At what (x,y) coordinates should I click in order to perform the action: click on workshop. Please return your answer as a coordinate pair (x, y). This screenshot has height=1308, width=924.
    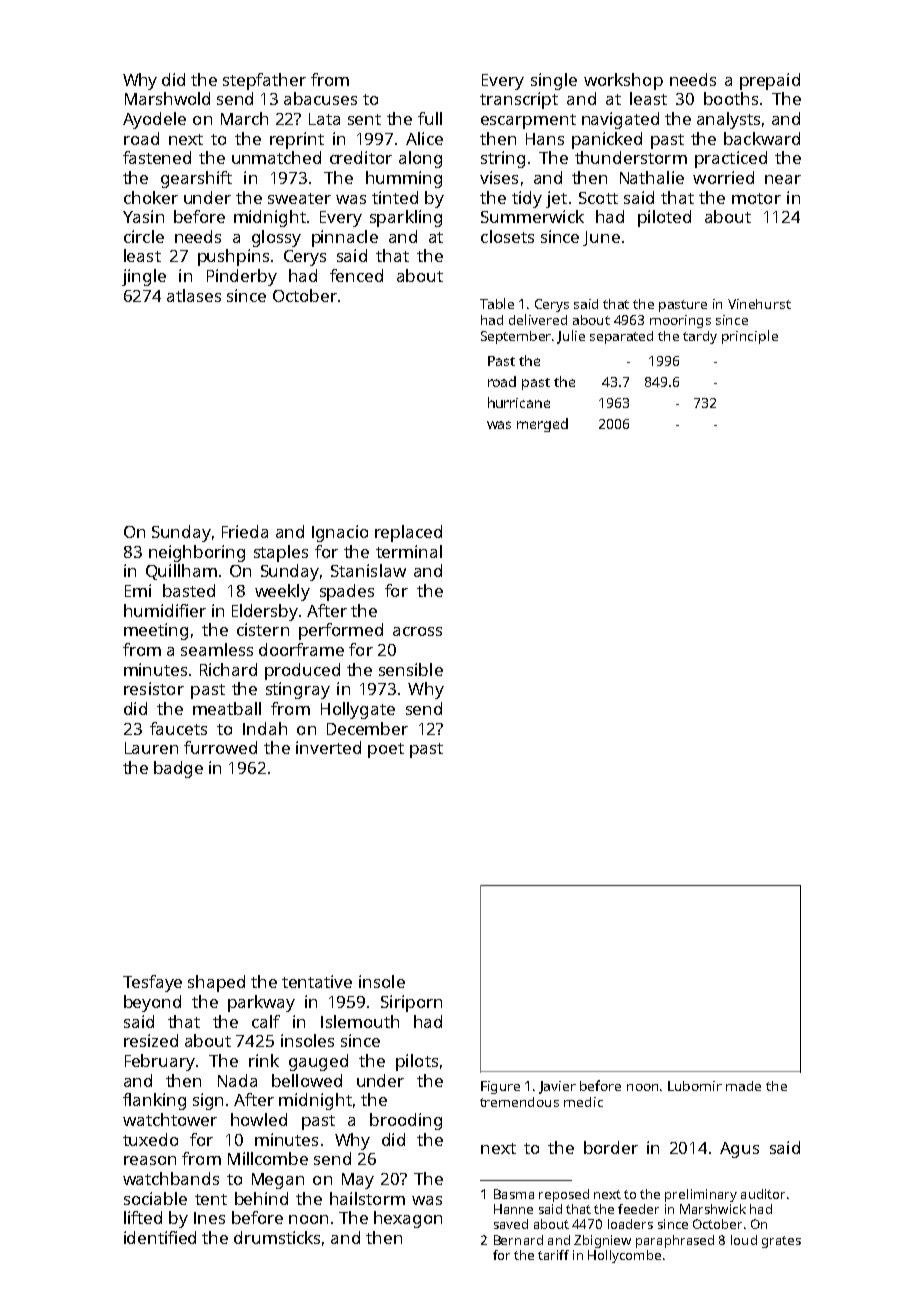
    Looking at the image, I should click on (623, 81).
